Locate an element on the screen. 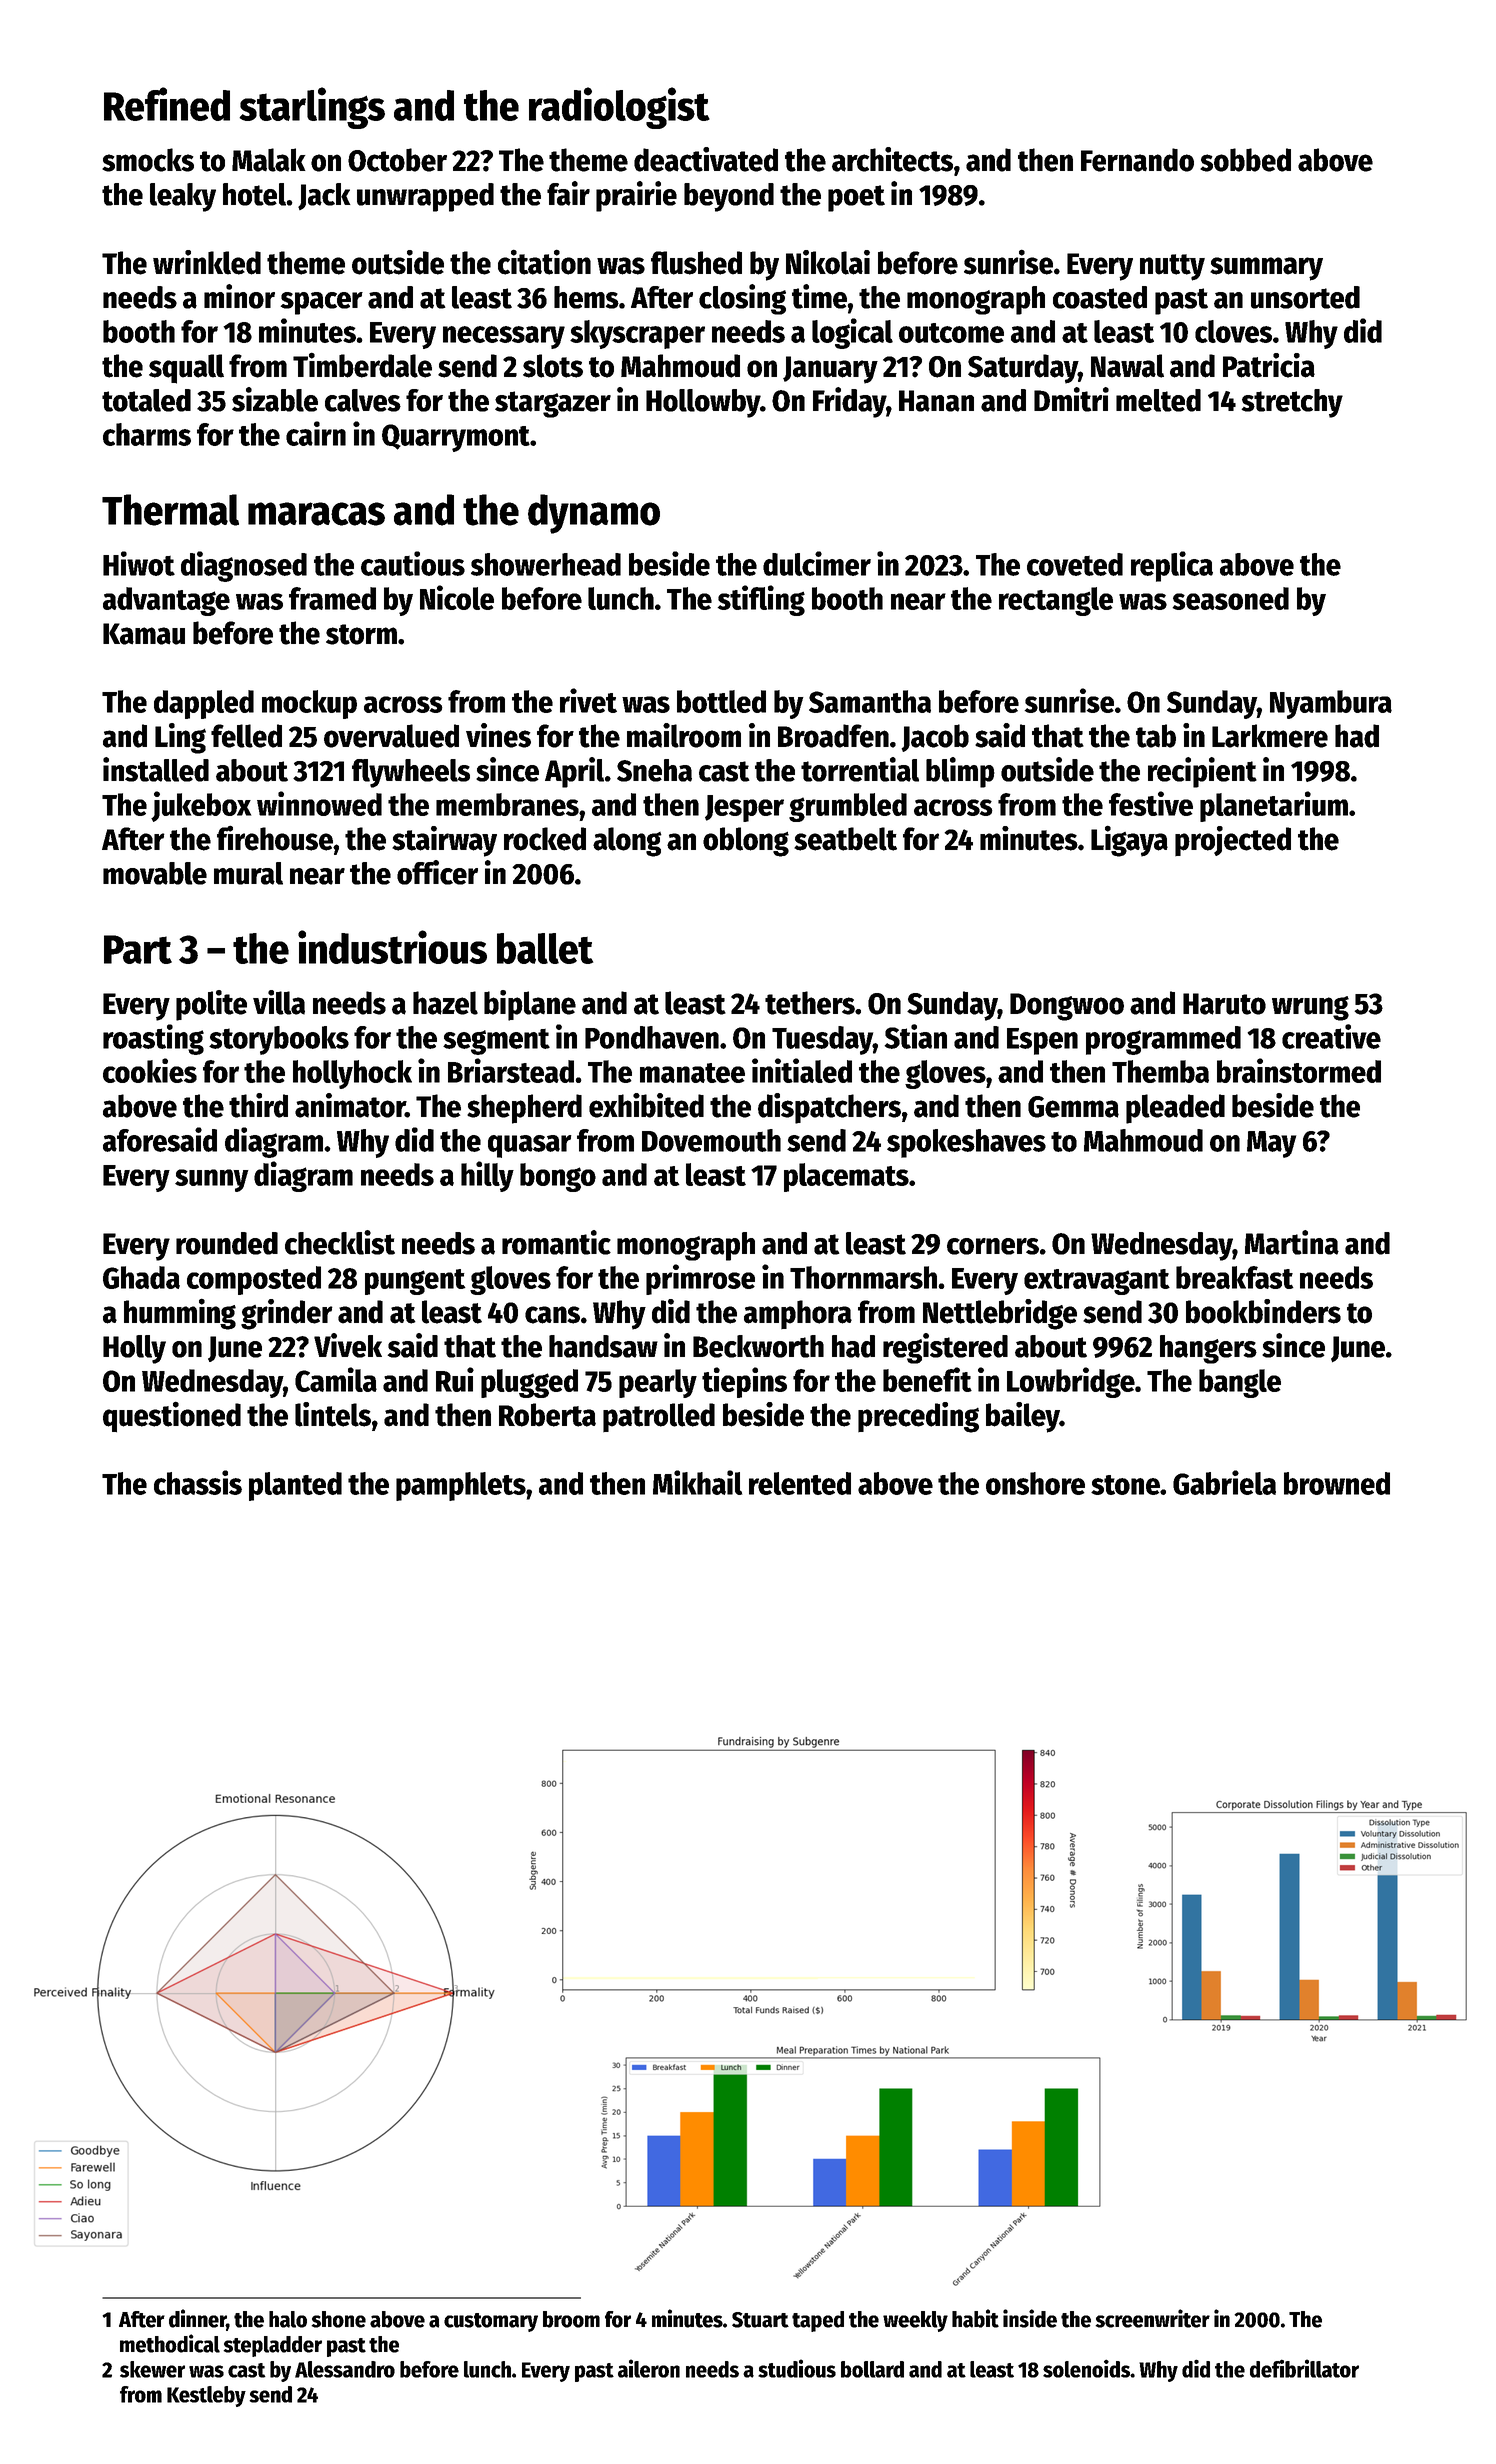 The width and height of the screenshot is (1496, 2464). Fernando is located at coordinates (1137, 160).
